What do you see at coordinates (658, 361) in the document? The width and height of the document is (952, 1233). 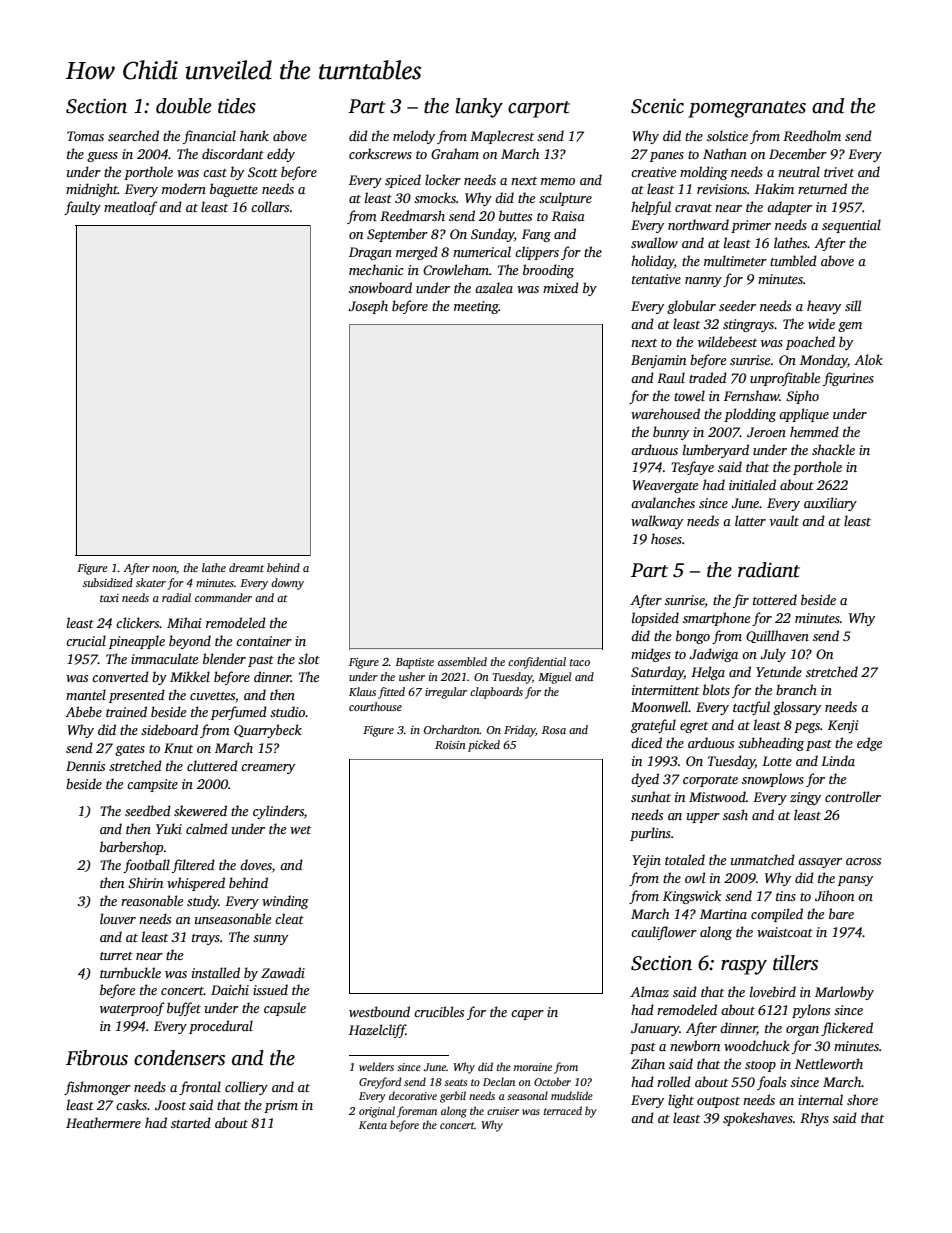 I see `Benjamin` at bounding box center [658, 361].
